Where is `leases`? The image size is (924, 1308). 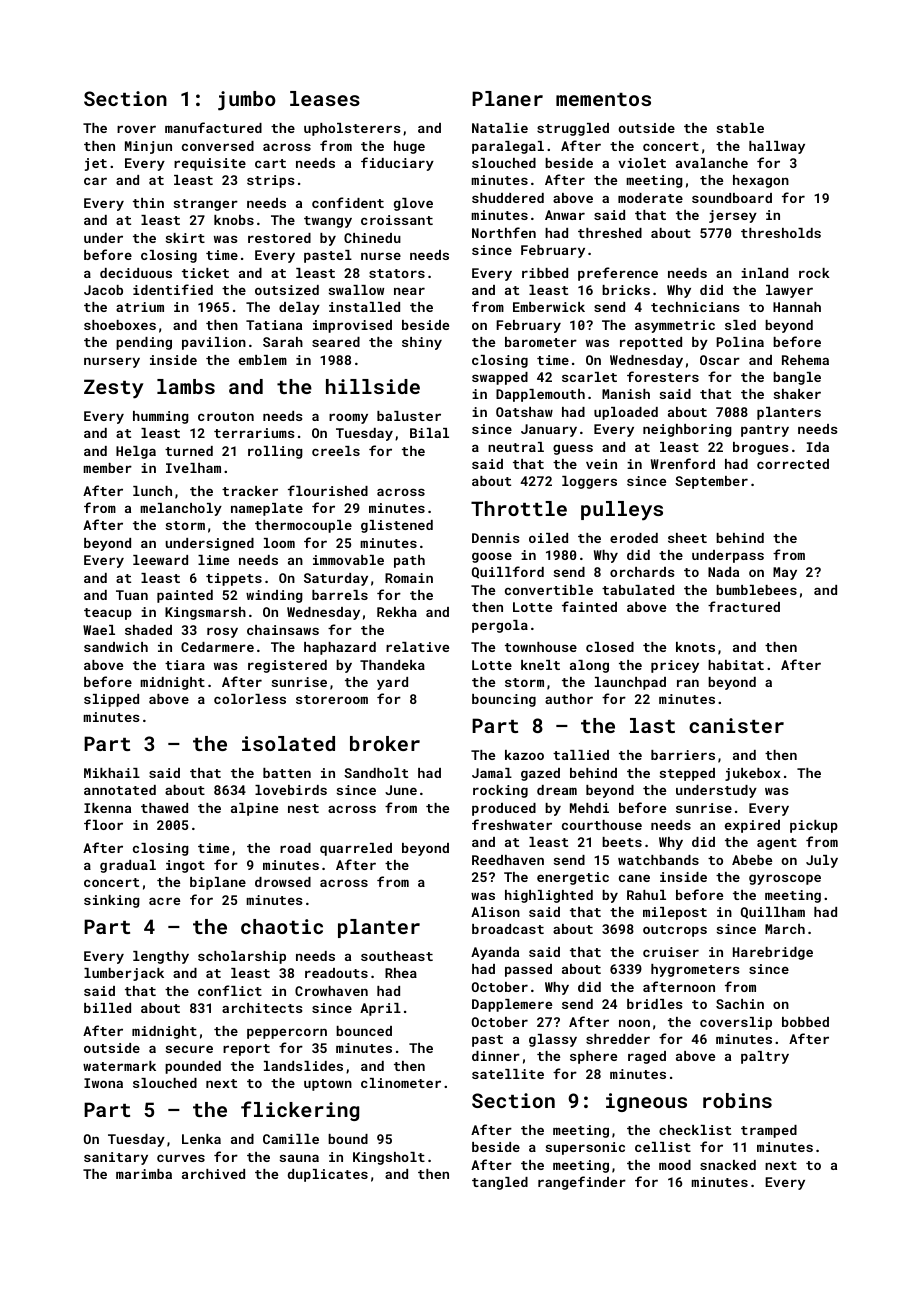 leases is located at coordinates (325, 98).
